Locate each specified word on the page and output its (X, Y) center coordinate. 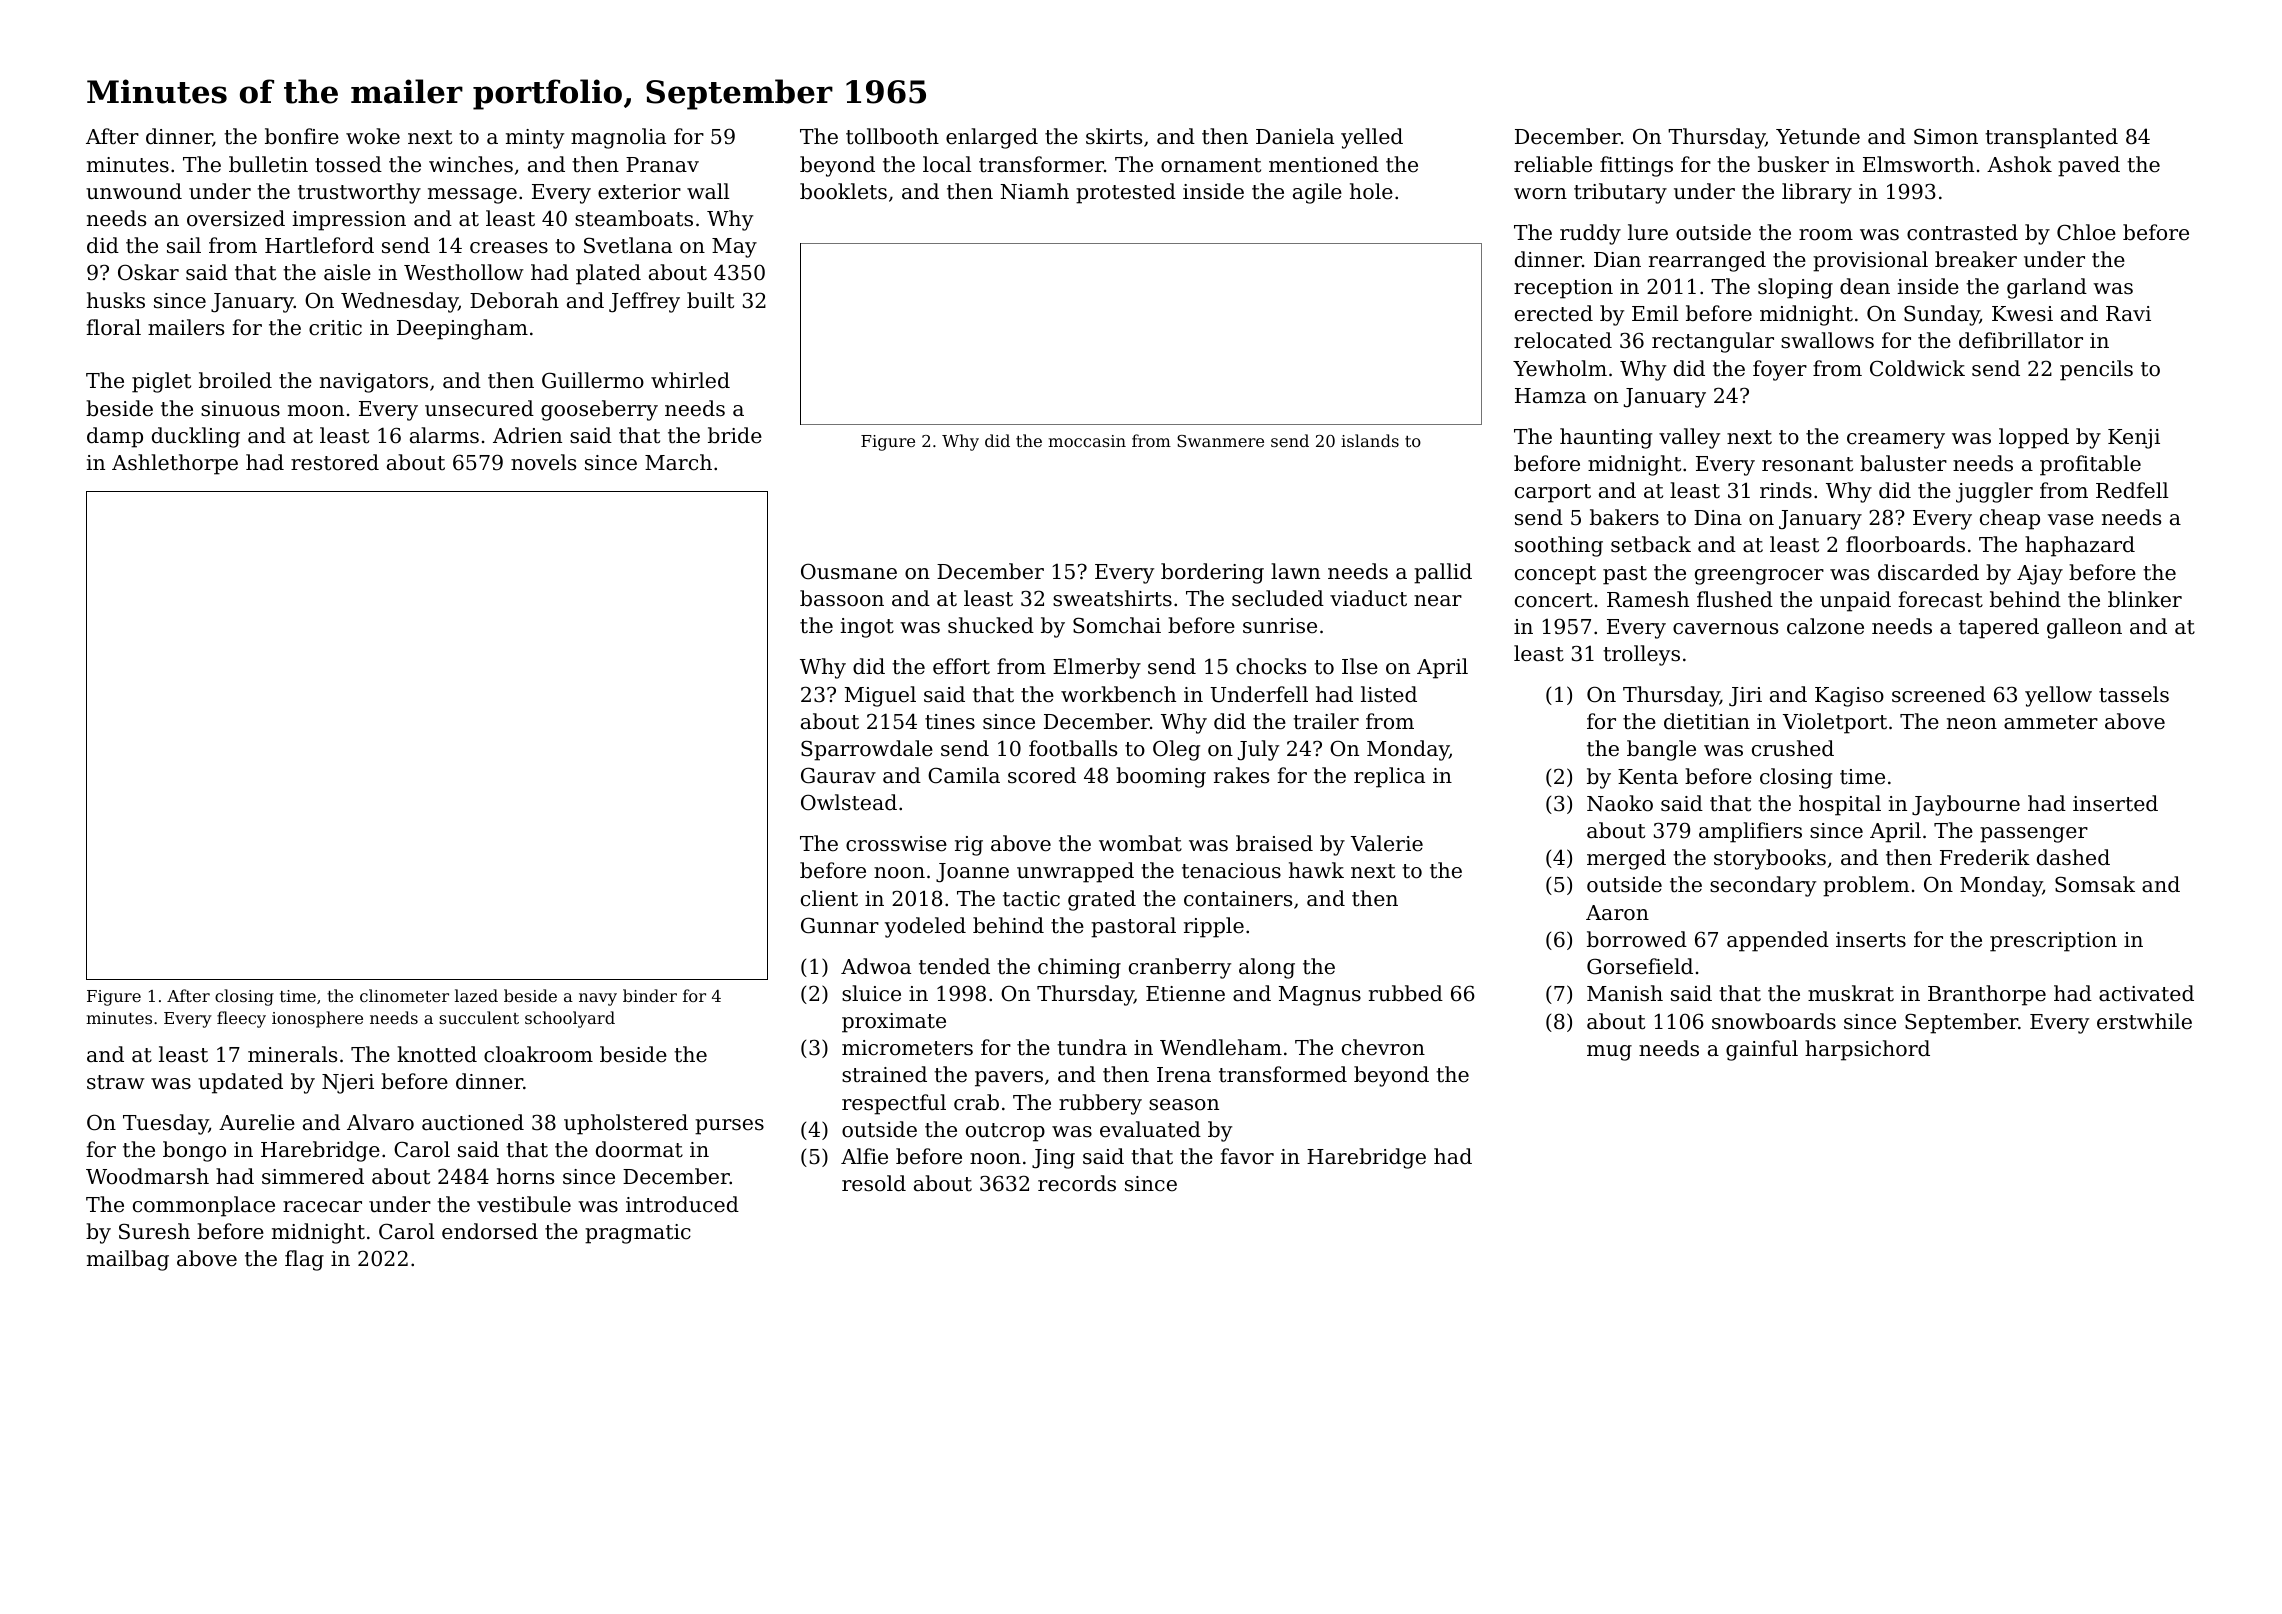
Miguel (880, 696)
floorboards (1905, 544)
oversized (236, 218)
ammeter (2051, 722)
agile (1317, 193)
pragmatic (638, 1234)
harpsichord (1867, 1050)
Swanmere (1220, 441)
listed (1389, 694)
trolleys (1641, 655)
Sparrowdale (867, 750)
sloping (1795, 288)
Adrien (527, 435)
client (829, 898)
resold (874, 1183)
